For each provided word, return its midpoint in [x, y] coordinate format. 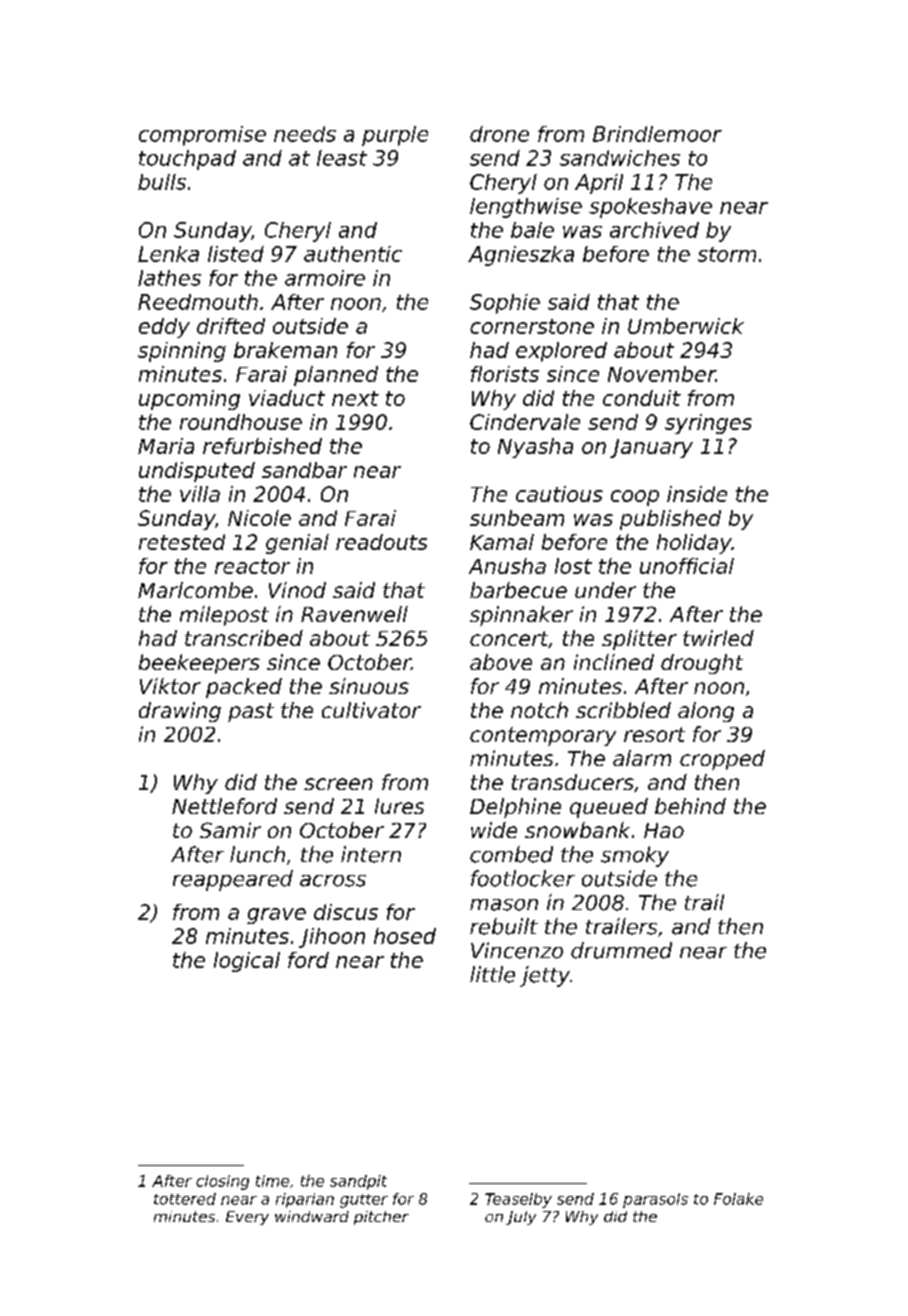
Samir [230, 830]
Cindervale [525, 422]
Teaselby [518, 1200]
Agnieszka [521, 256]
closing [222, 1182]
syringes [708, 424]
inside [697, 494]
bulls [162, 182]
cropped [722, 760]
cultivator [371, 710]
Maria [166, 446]
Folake [738, 1199]
